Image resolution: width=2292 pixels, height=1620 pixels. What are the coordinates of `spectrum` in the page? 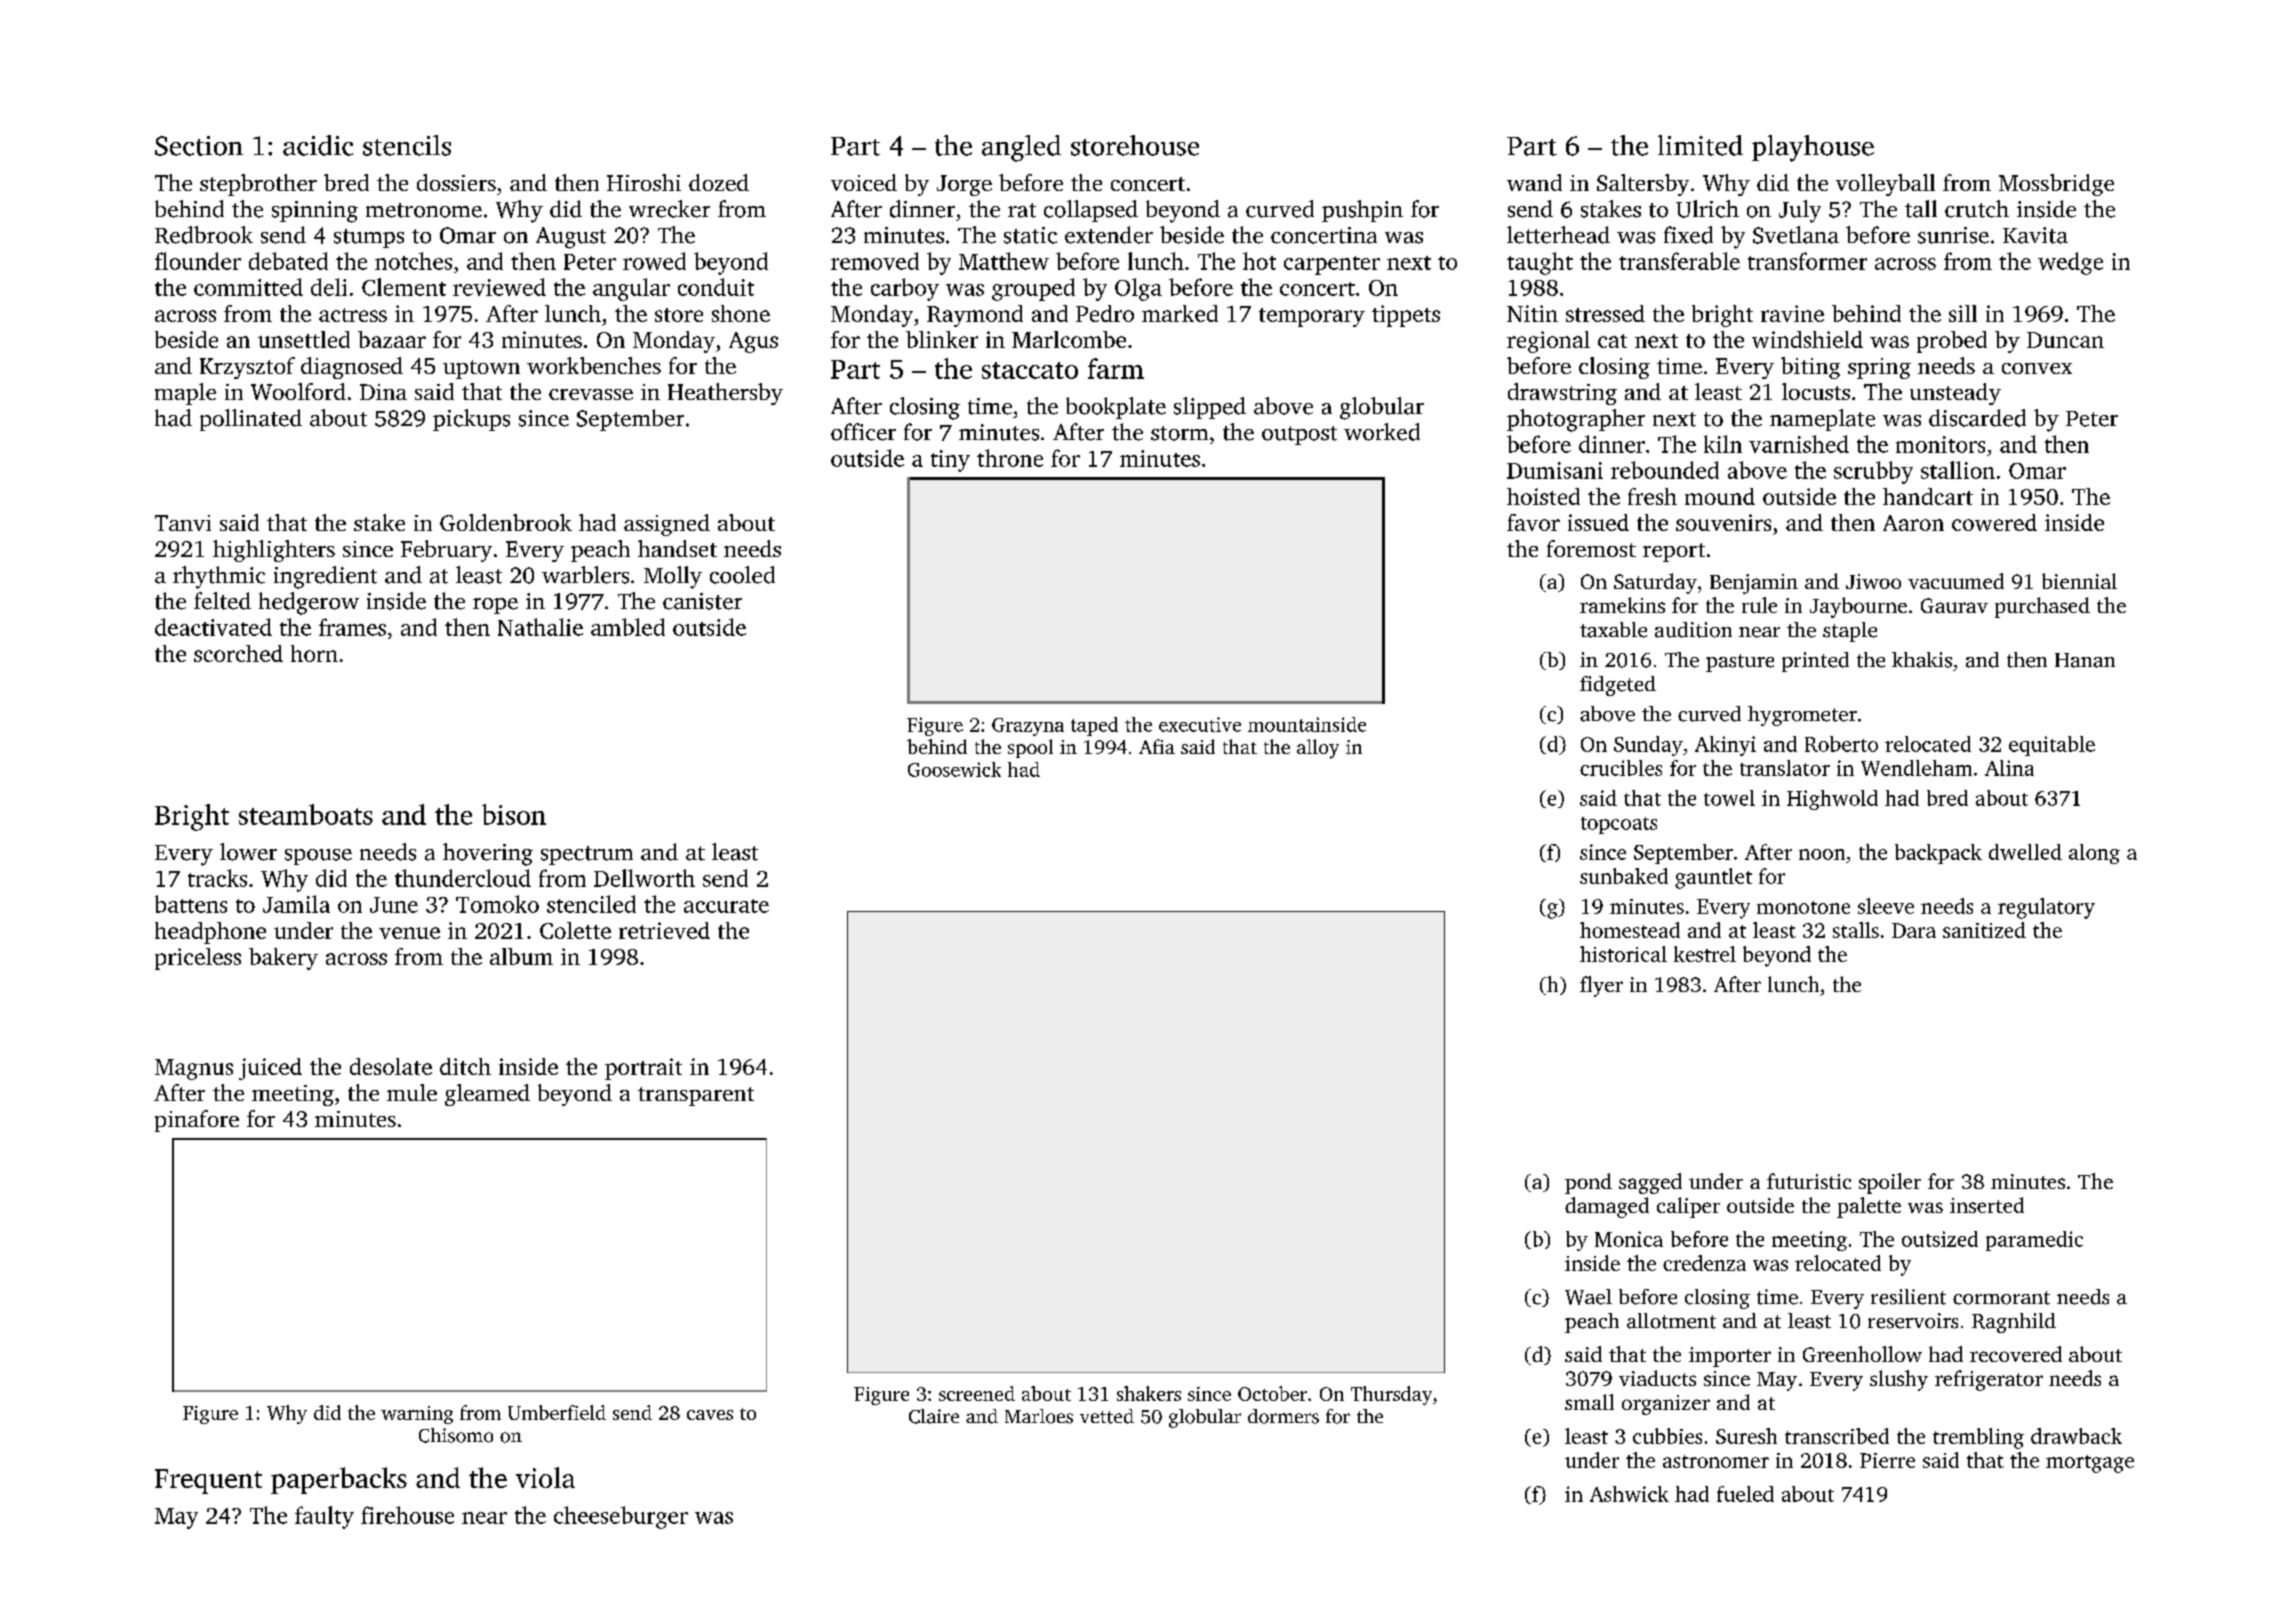 It's located at (587, 855).
